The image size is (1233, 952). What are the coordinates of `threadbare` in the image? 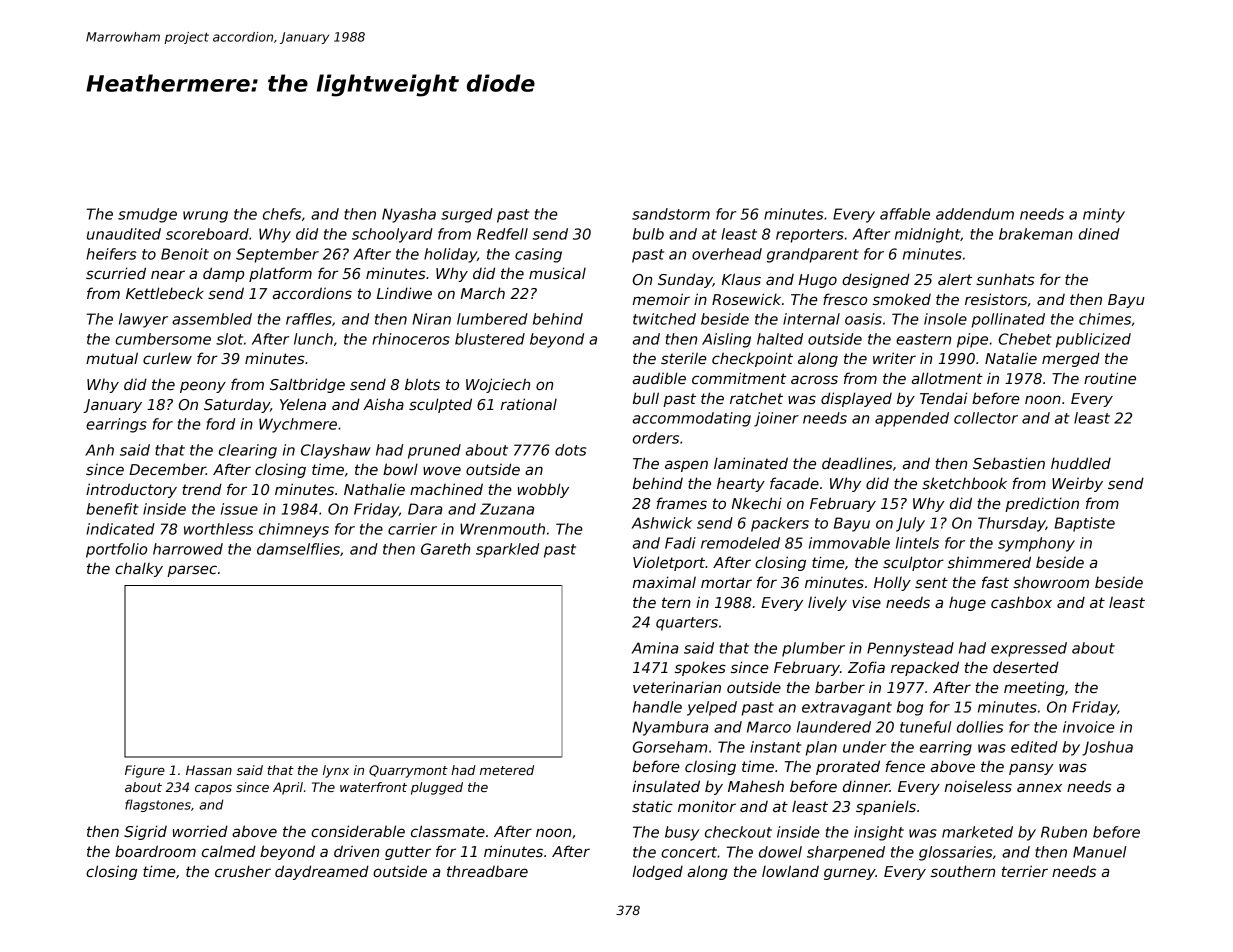 It's located at (487, 871).
